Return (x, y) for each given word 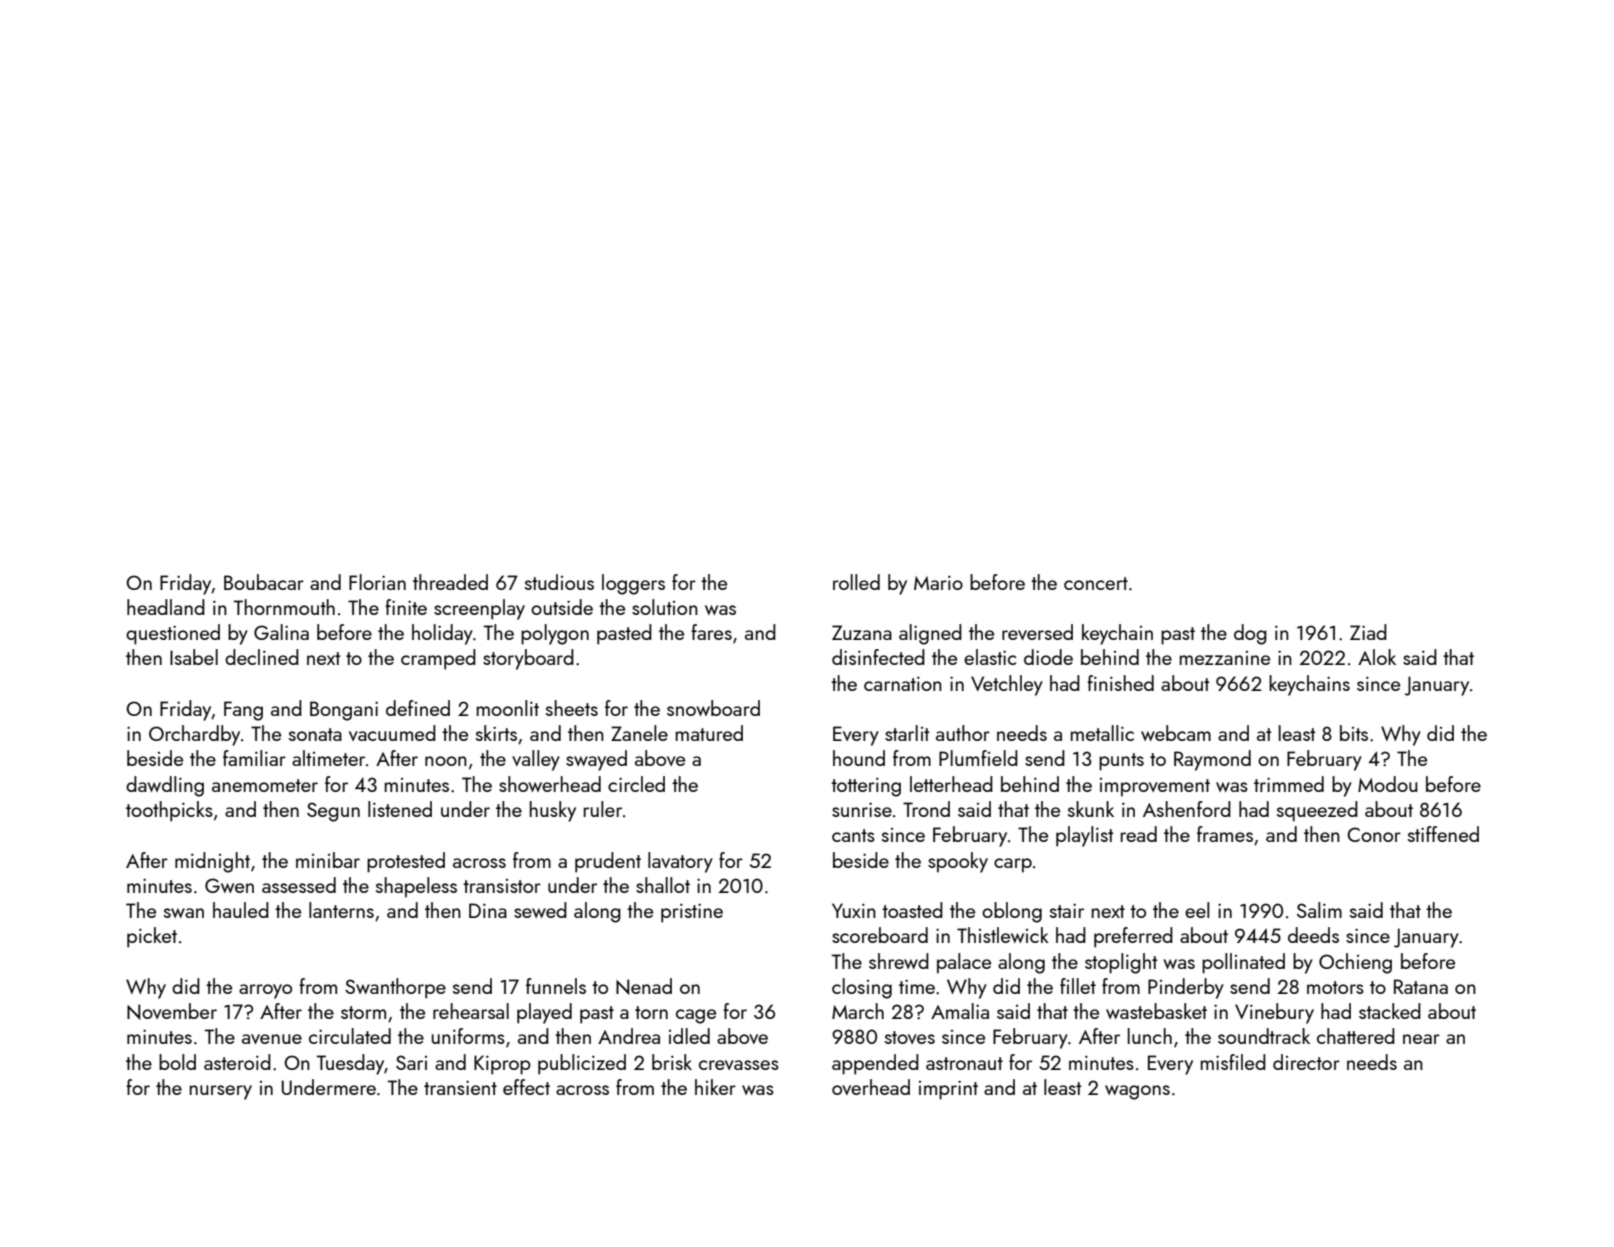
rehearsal (471, 1011)
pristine (692, 913)
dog (1250, 634)
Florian (377, 582)
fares (711, 632)
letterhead (951, 784)
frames (1225, 834)
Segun (333, 812)
